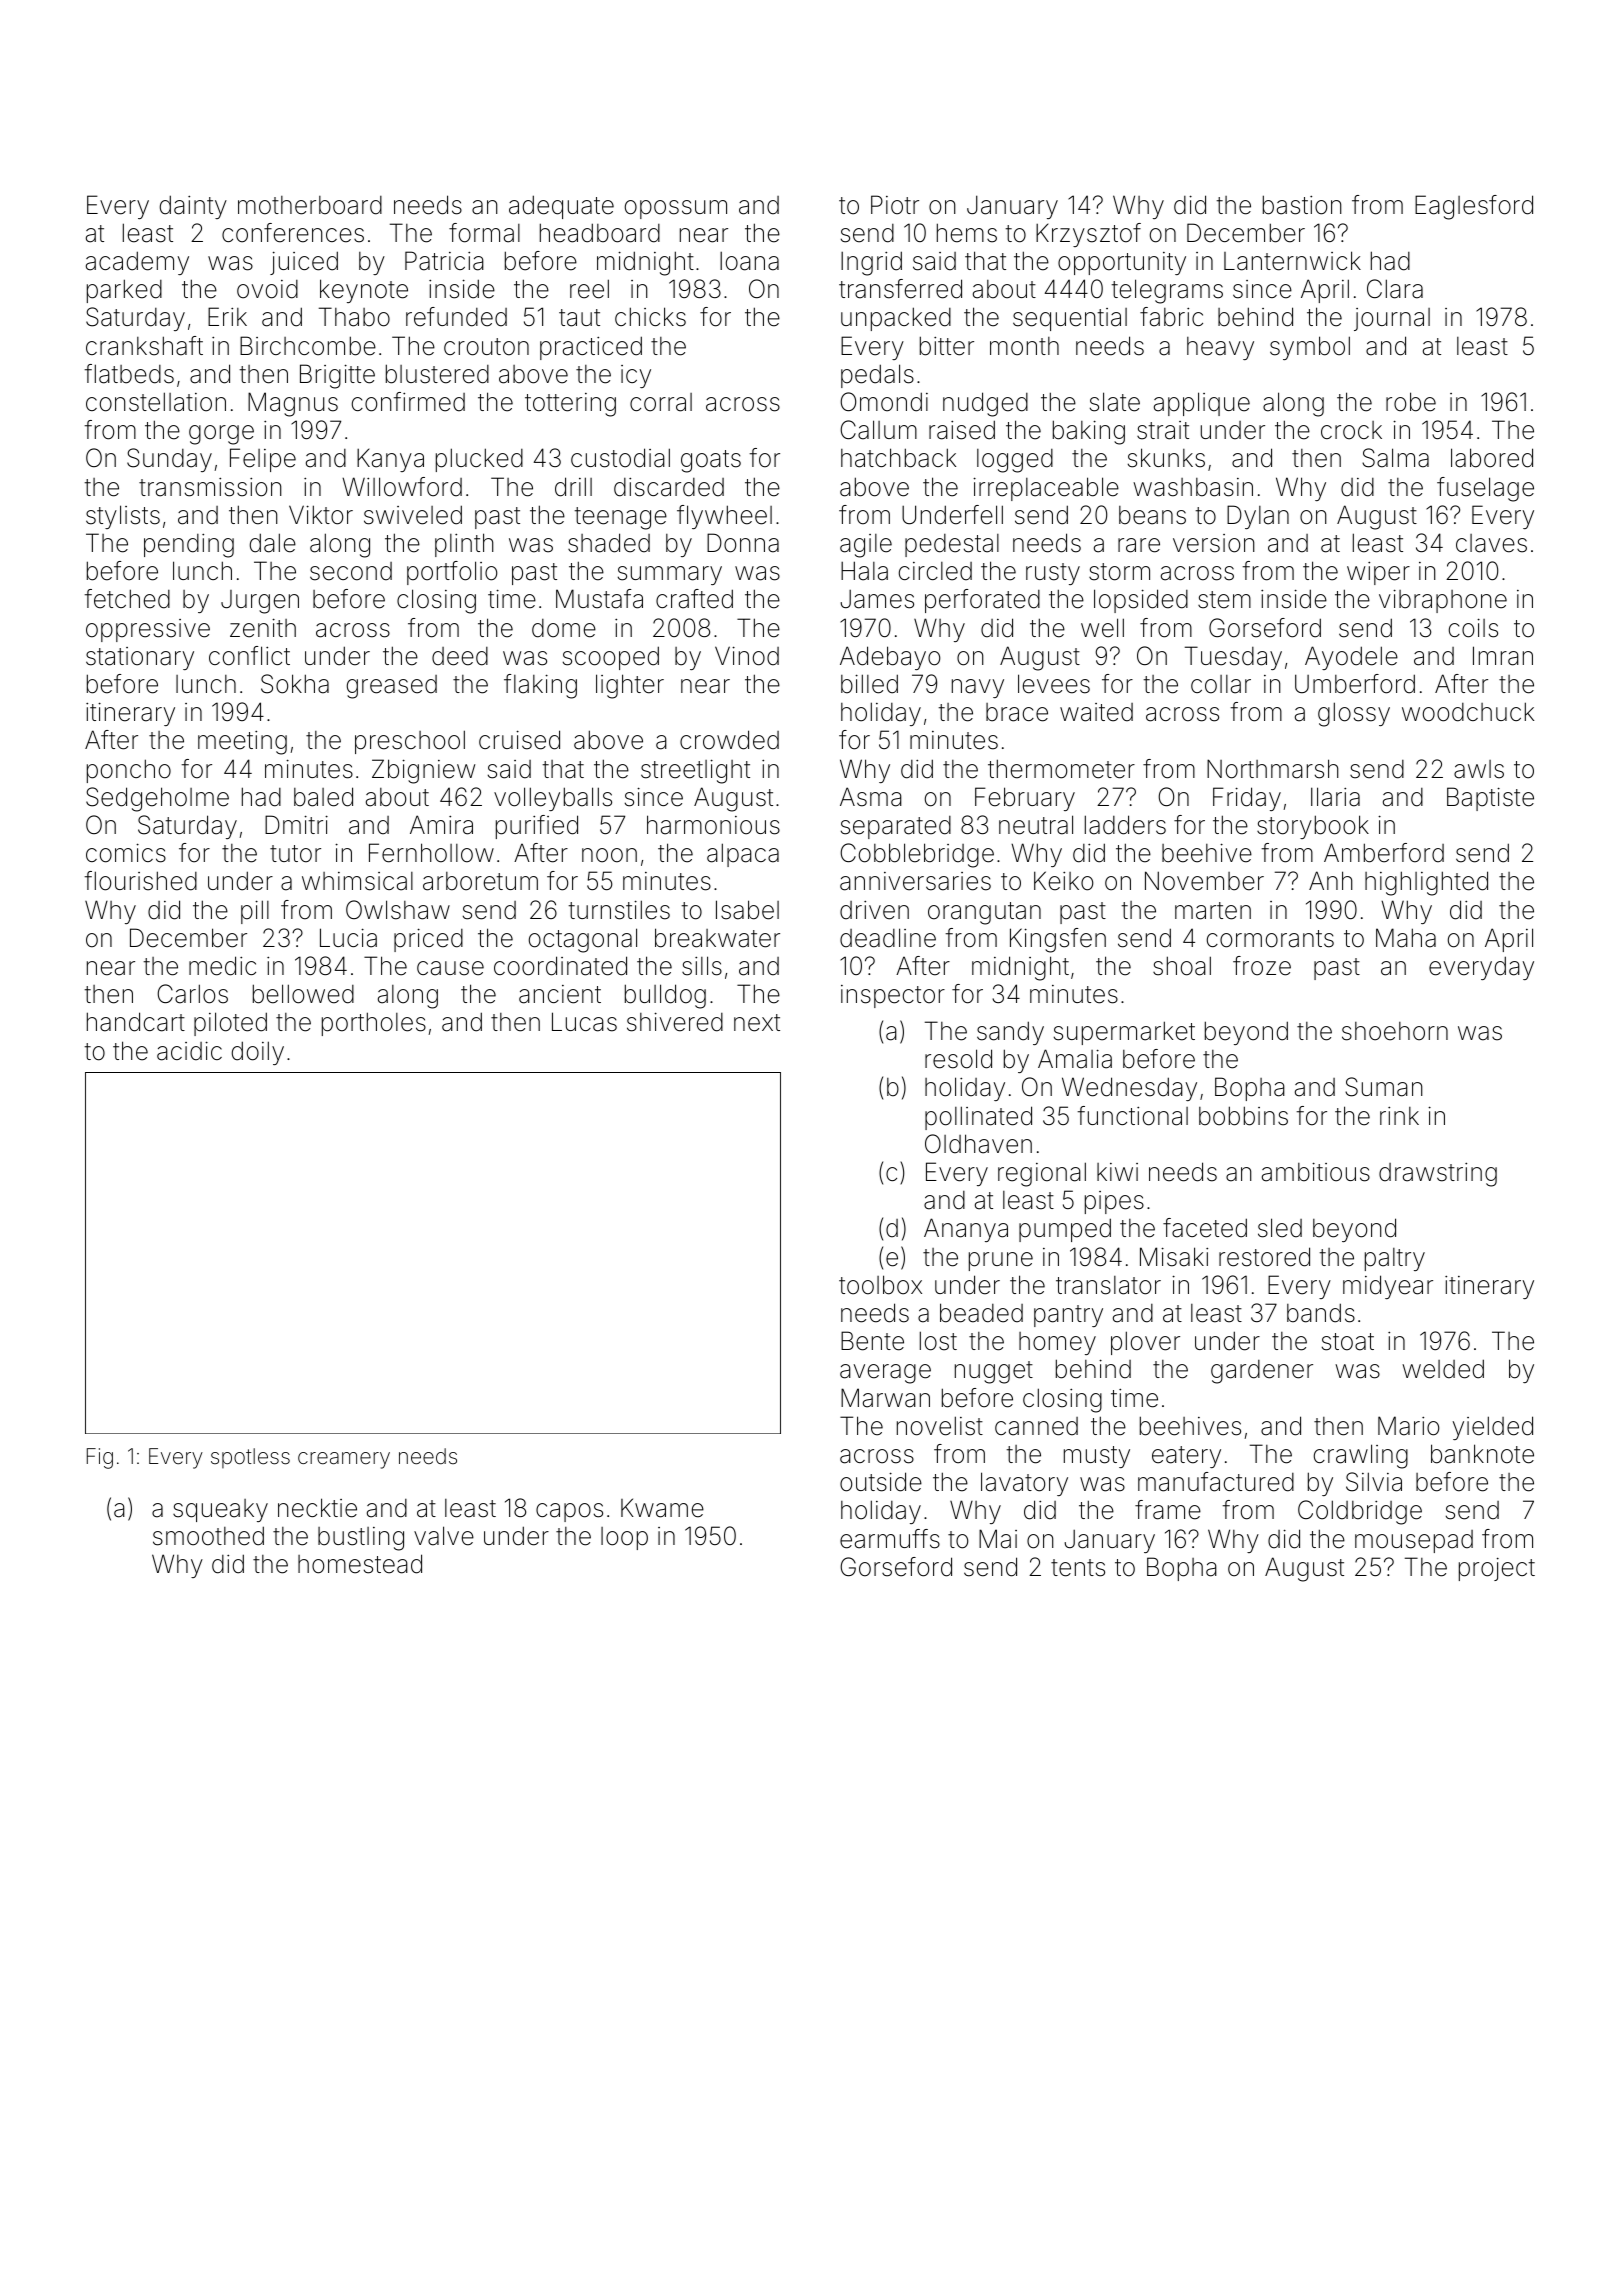  I want to click on symbol, so click(1310, 348).
